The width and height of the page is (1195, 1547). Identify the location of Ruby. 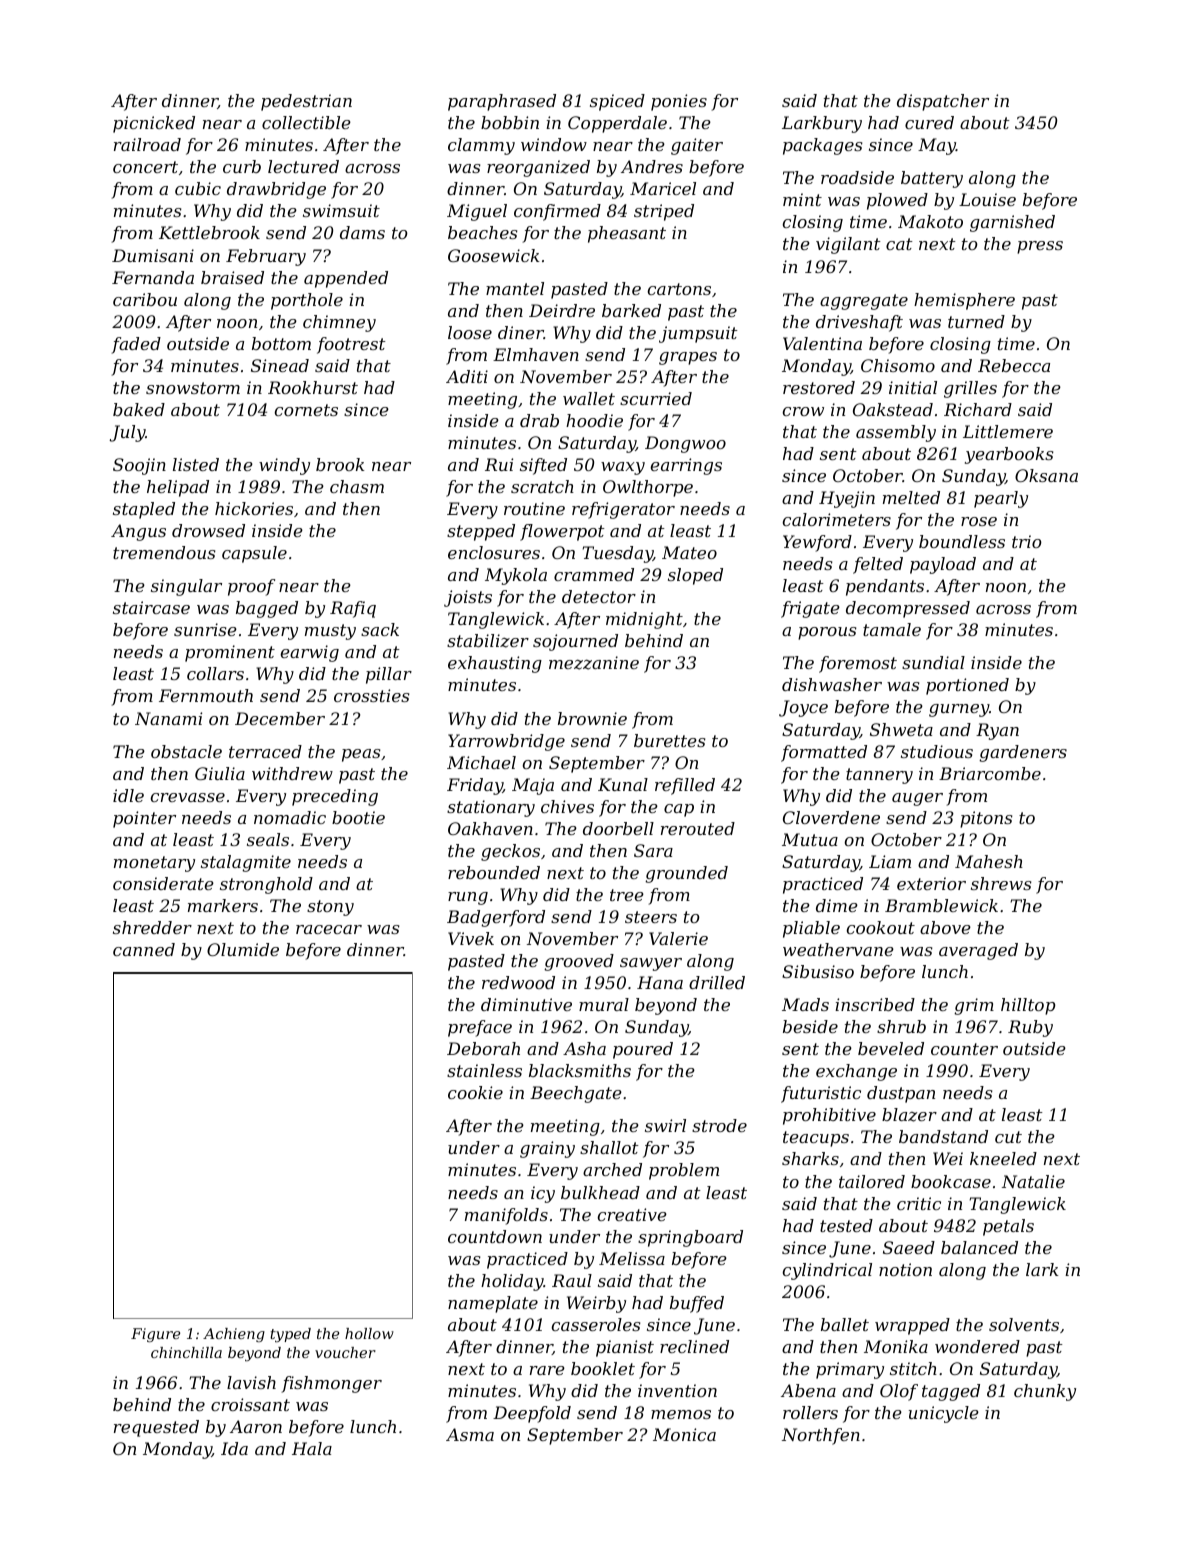
(1030, 1028).
